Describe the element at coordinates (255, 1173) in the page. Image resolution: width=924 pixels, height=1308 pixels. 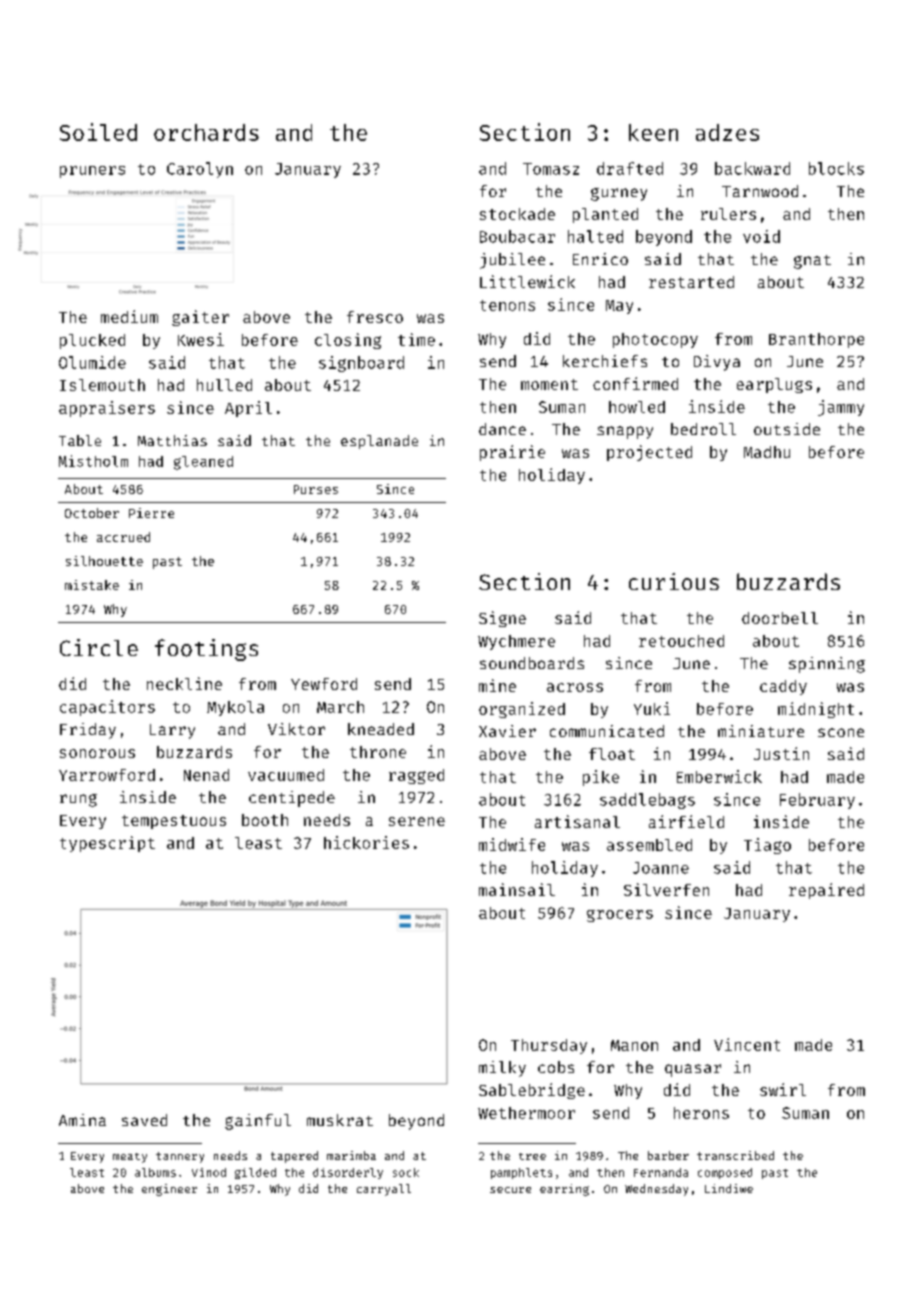
I see `gilded` at that location.
